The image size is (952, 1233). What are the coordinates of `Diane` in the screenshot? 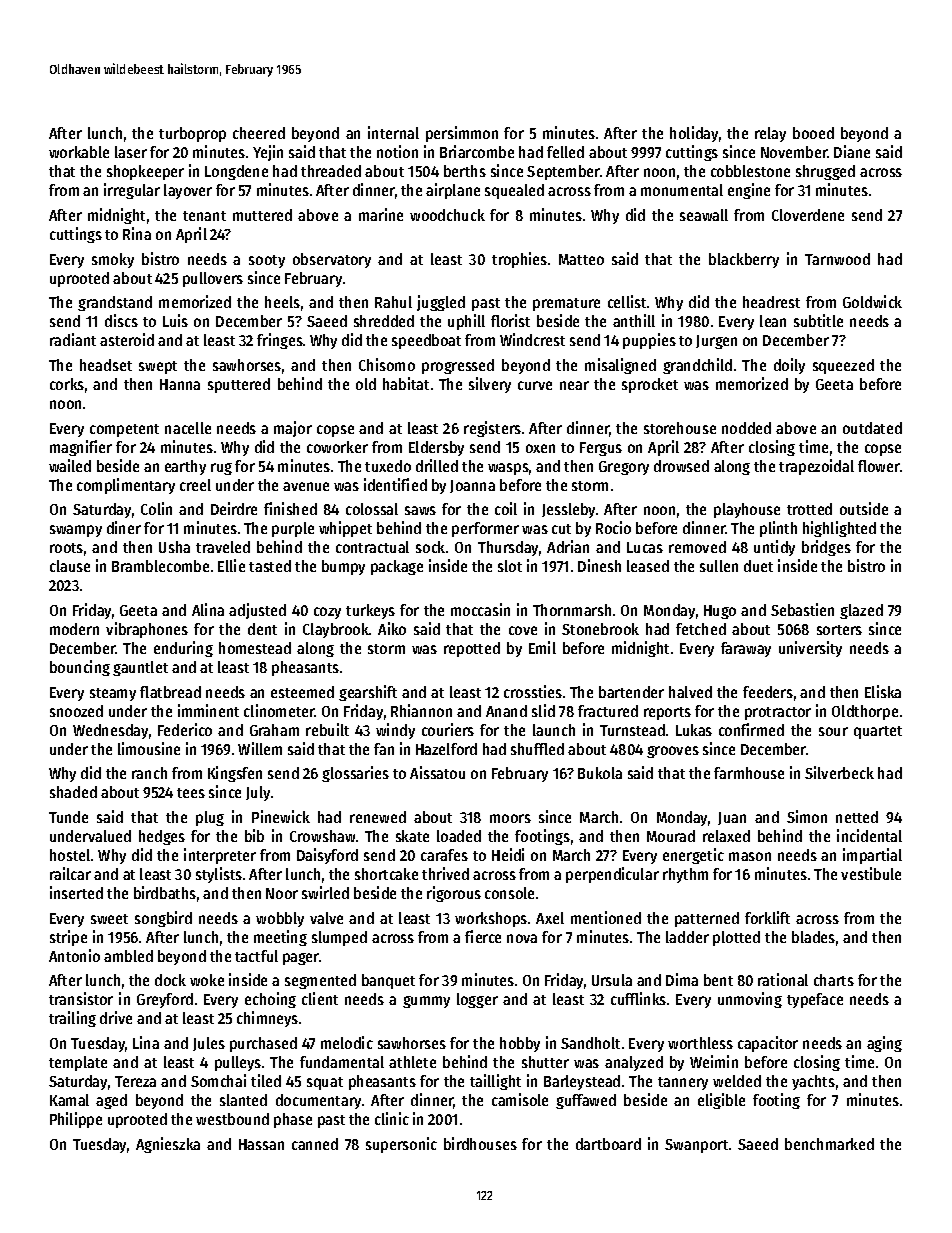 It's located at (852, 151).
